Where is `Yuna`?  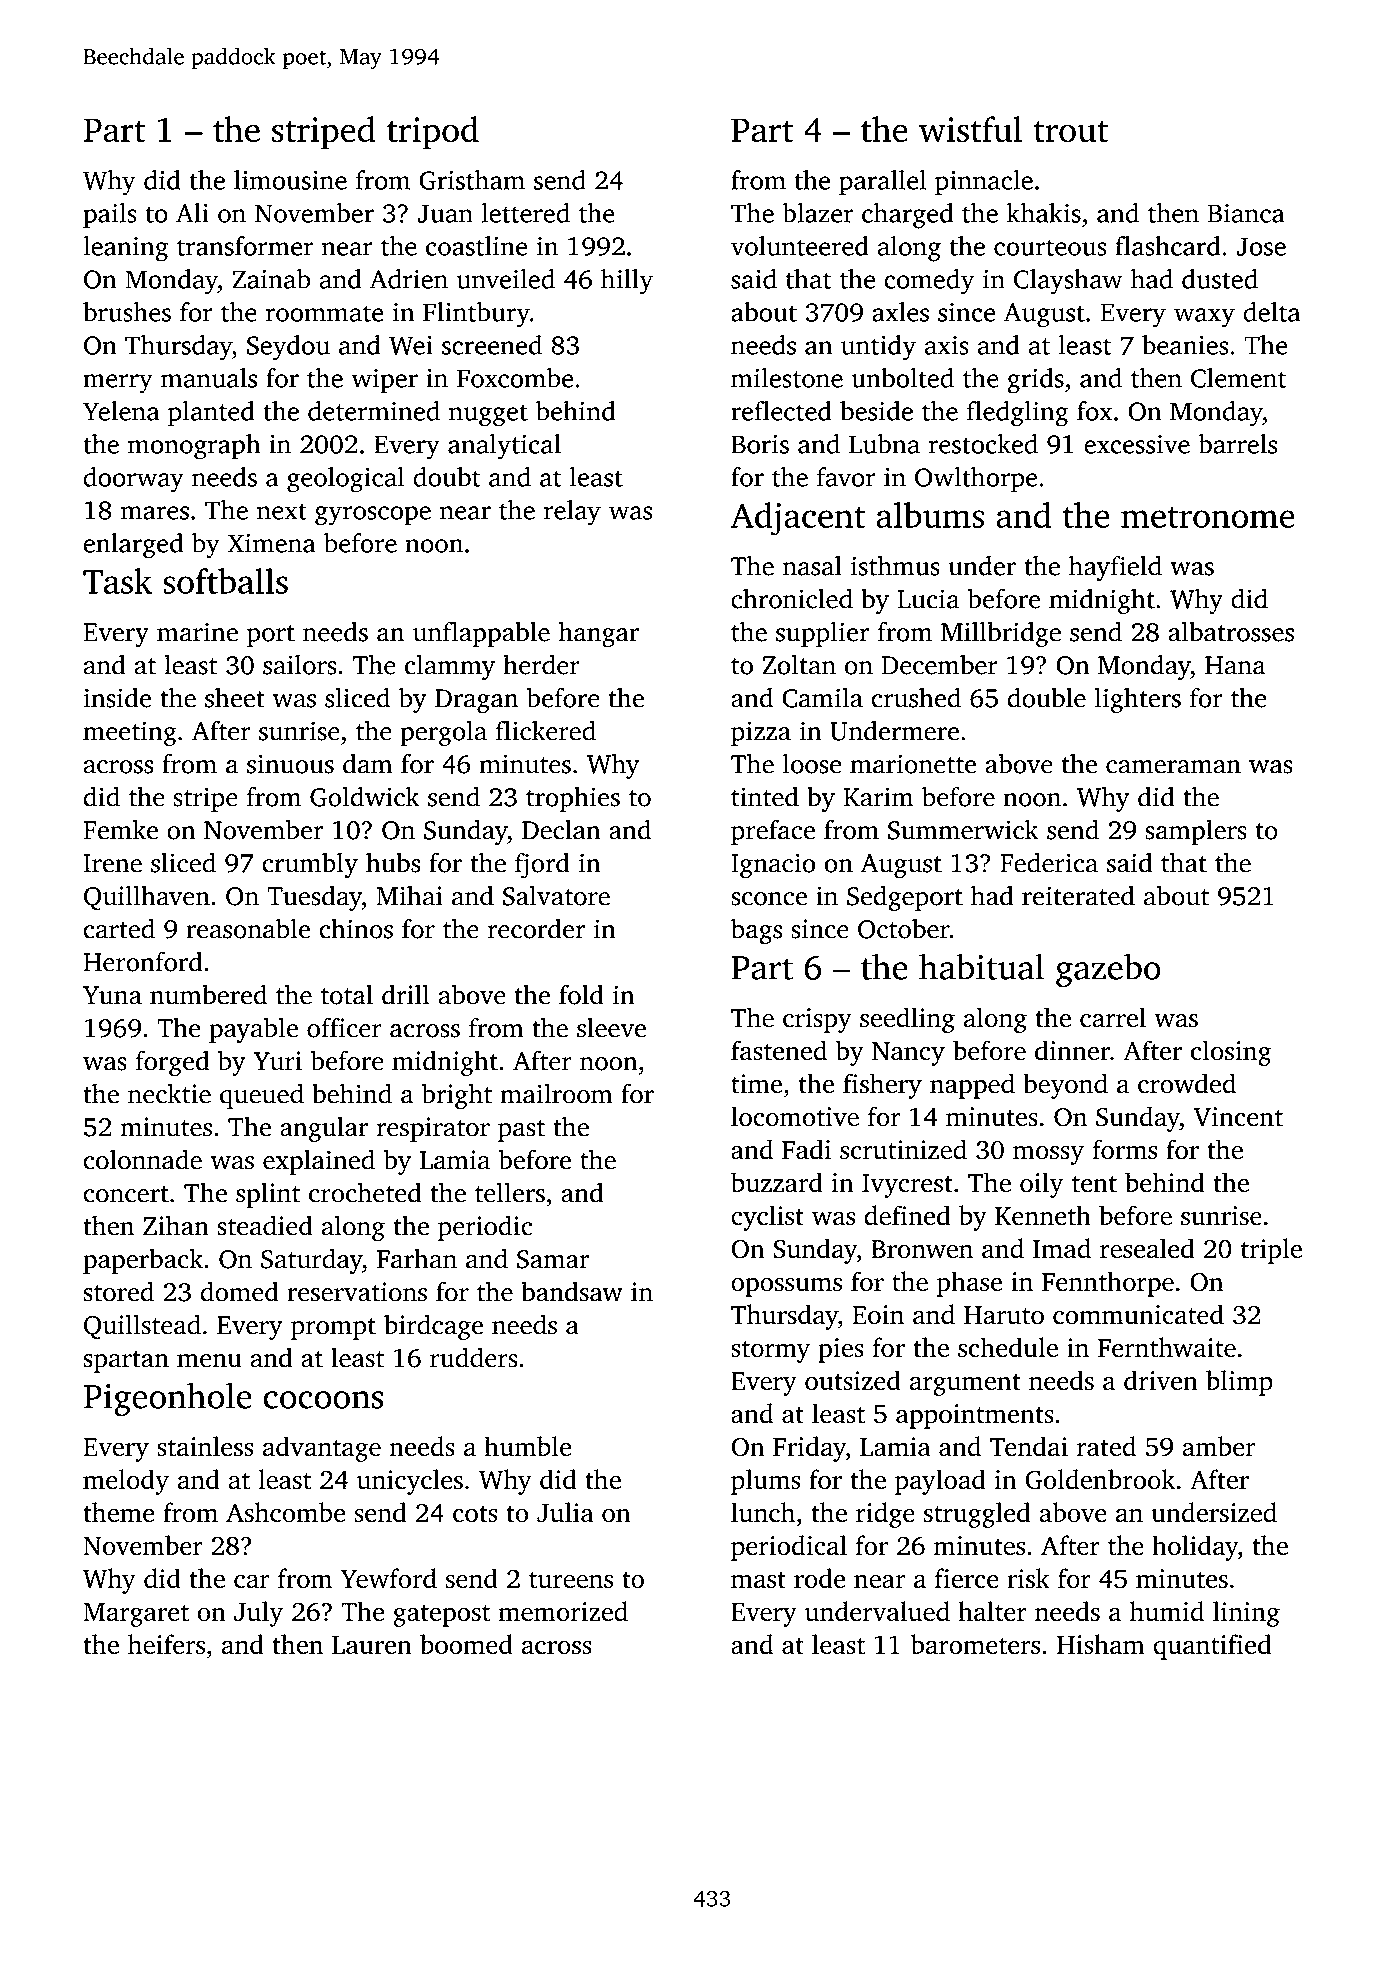 Yuna is located at coordinates (112, 995).
